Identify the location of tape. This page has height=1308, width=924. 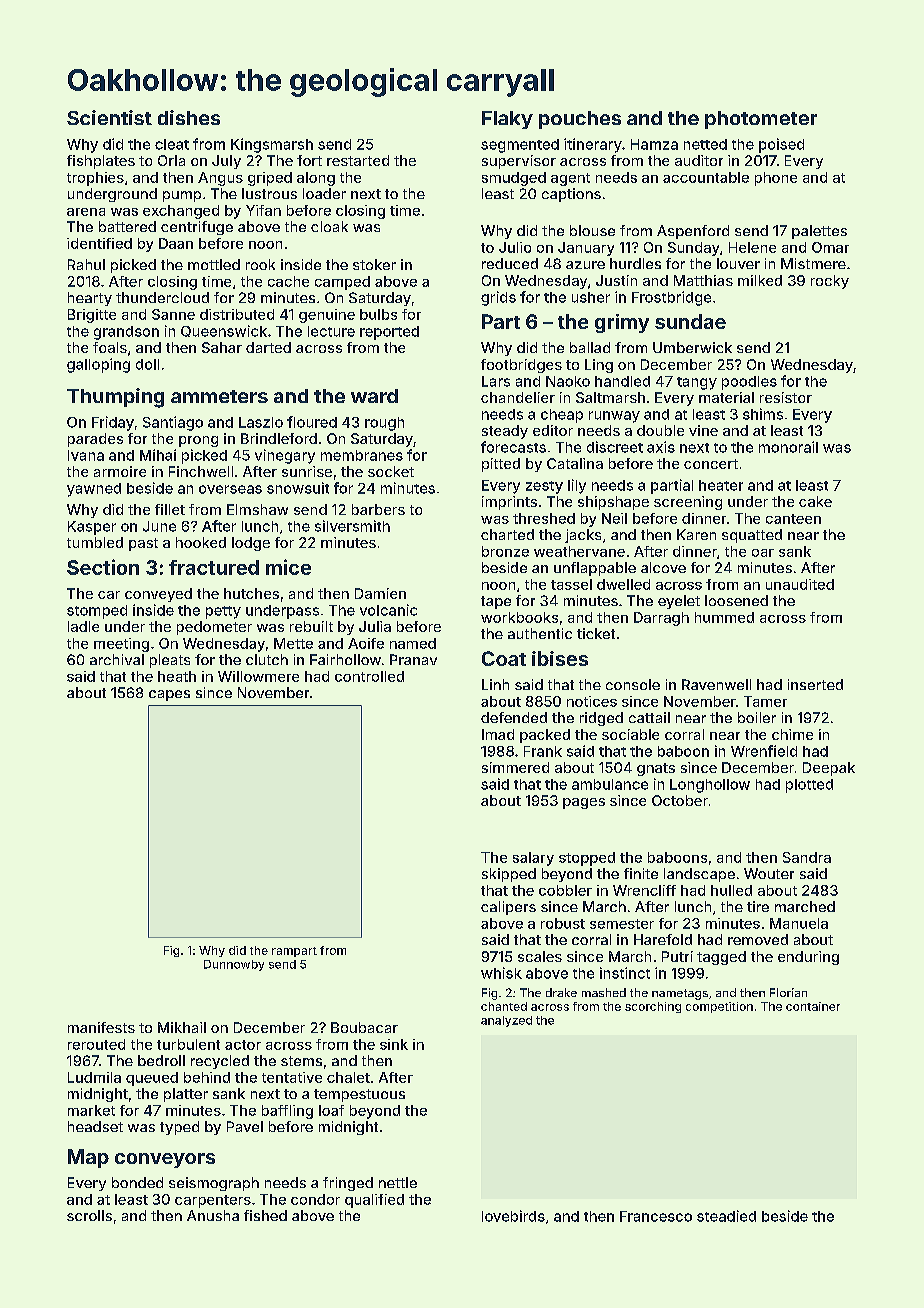
(496, 602).
